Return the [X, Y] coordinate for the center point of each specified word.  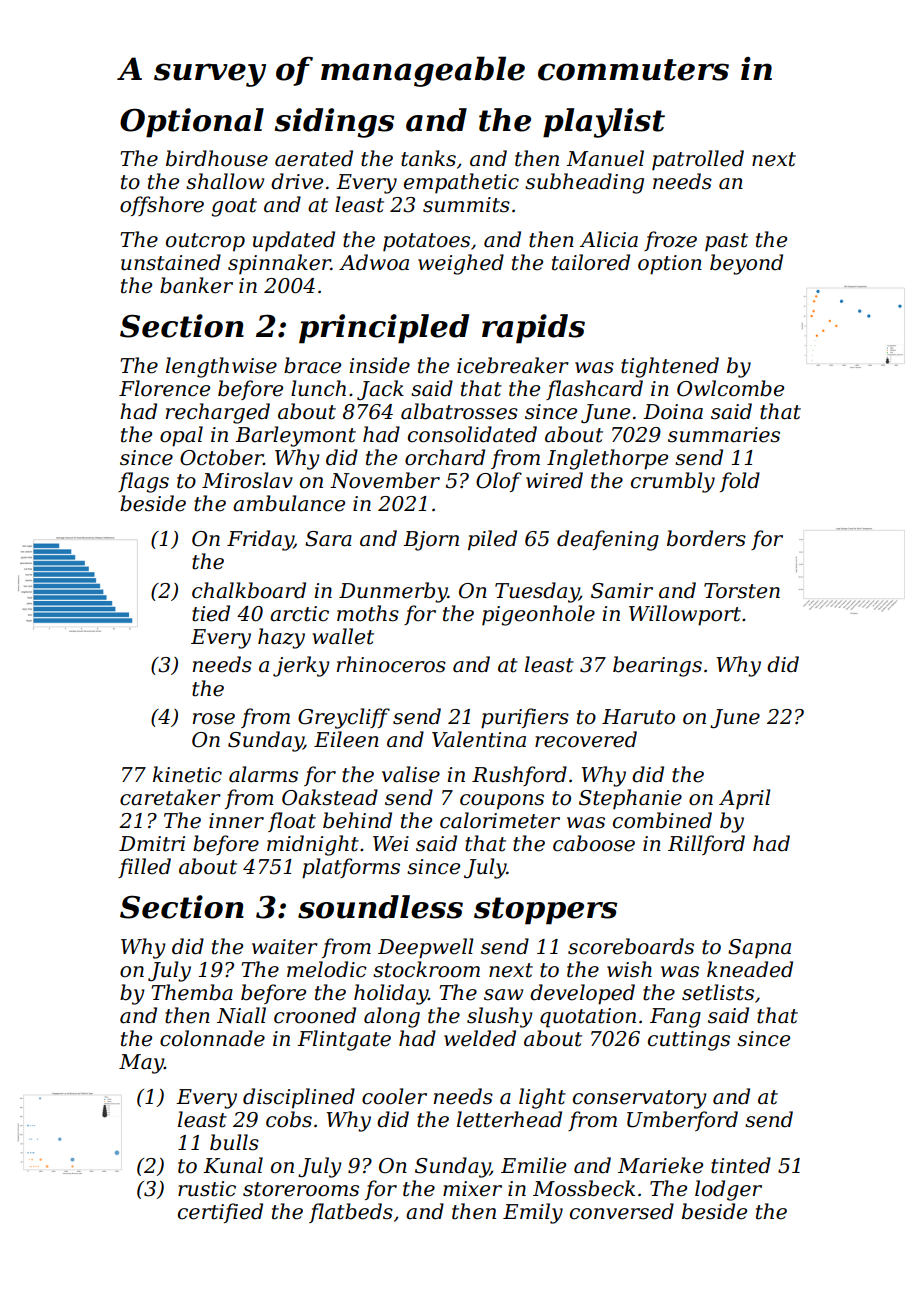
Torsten [742, 591]
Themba [192, 992]
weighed [461, 264]
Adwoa [374, 262]
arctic [299, 614]
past [726, 242]
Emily [533, 1213]
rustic [207, 1189]
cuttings [689, 1041]
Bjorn [431, 541]
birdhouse [217, 158]
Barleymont [295, 436]
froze [670, 241]
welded [480, 1038]
